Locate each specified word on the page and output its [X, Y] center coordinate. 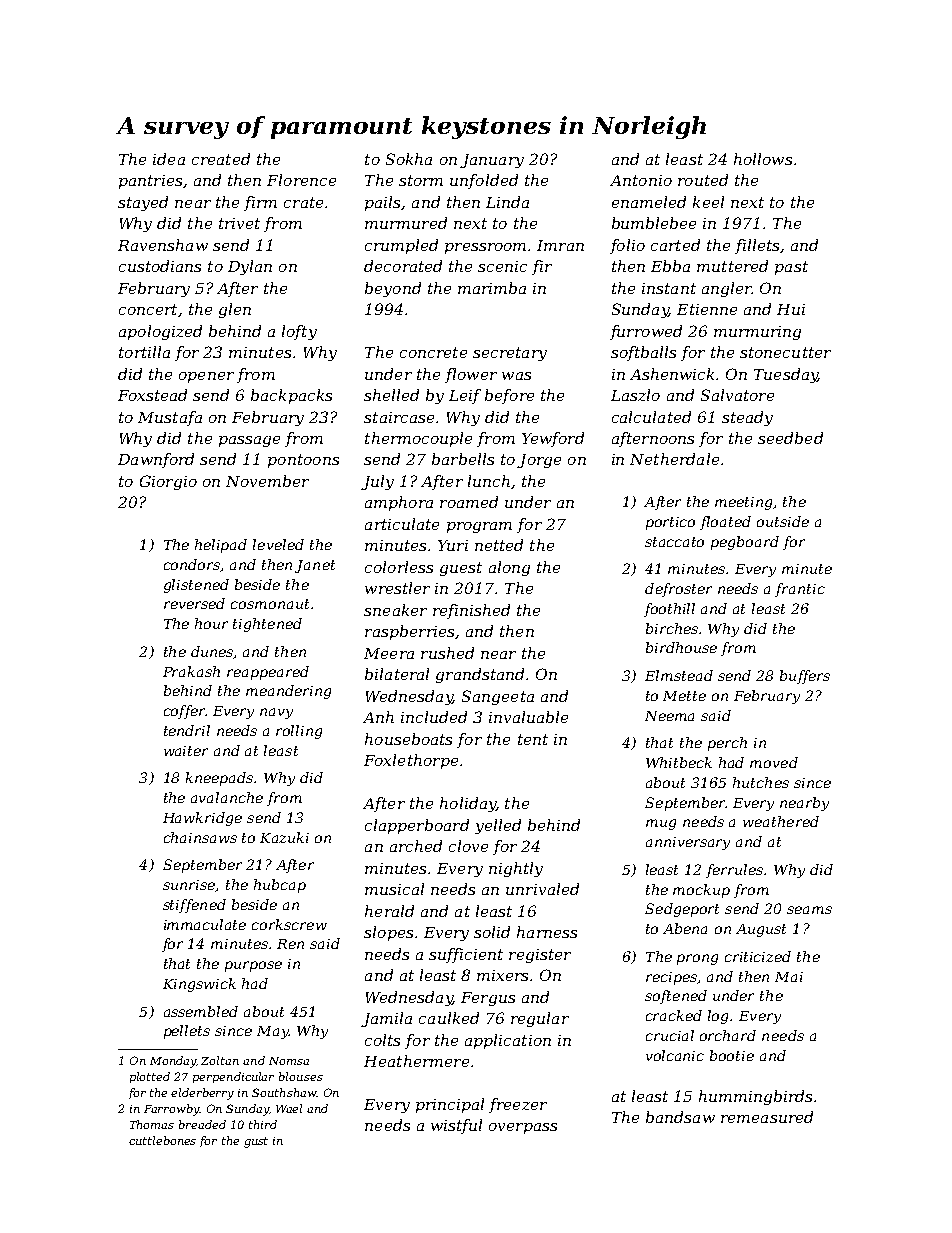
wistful [456, 1126]
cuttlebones [162, 1140]
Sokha [409, 159]
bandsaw [680, 1117]
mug [661, 824]
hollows [763, 159]
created [221, 159]
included [434, 717]
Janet [315, 566]
